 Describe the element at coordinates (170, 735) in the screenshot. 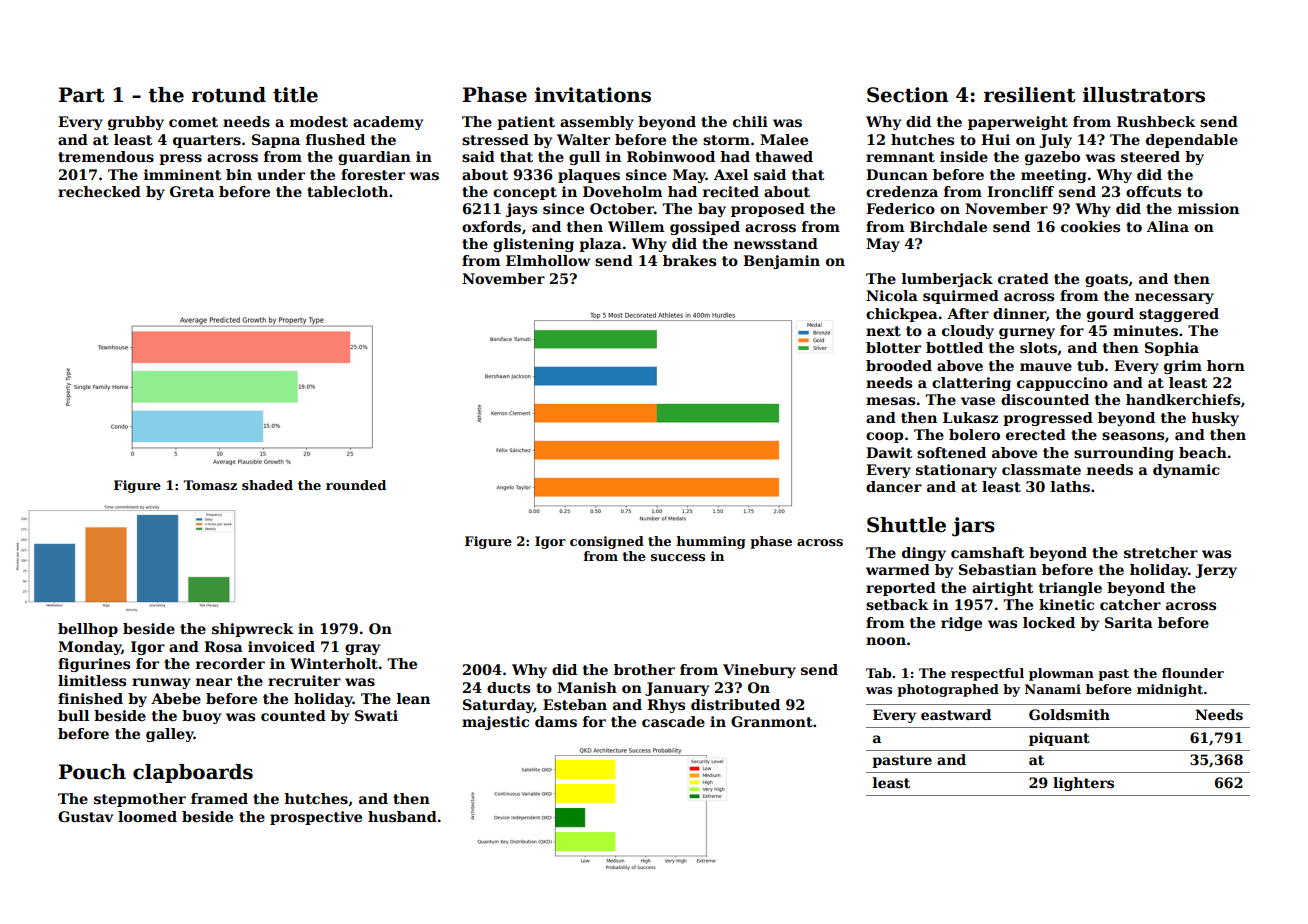

I see `galley` at that location.
